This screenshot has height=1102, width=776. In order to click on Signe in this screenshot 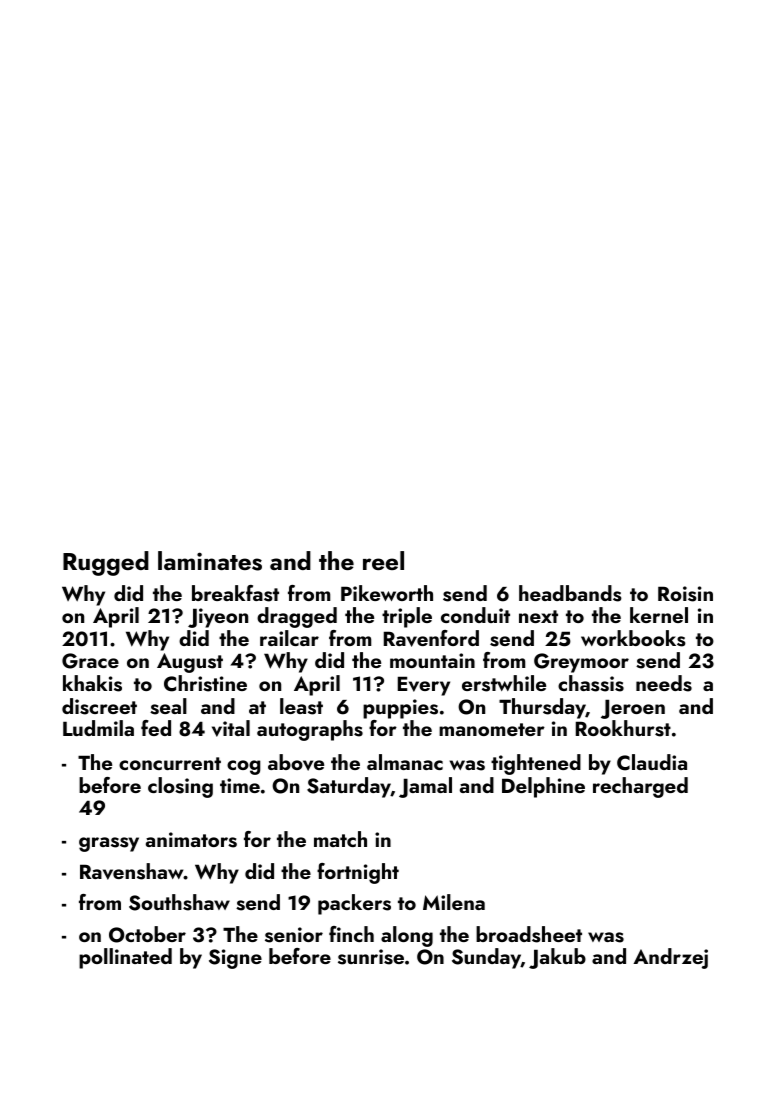, I will do `click(235, 959)`.
